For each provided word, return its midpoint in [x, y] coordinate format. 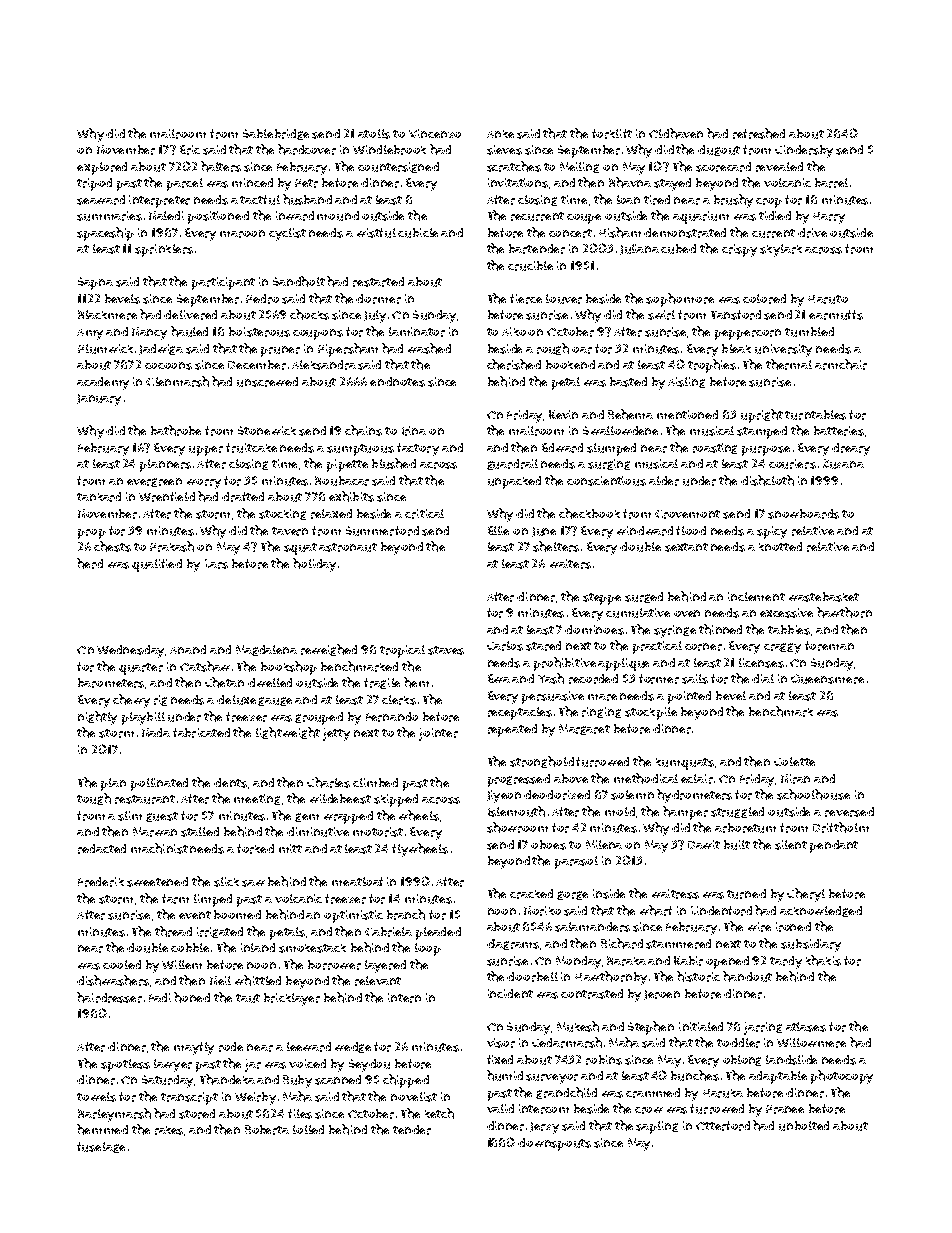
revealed [779, 167]
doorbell [532, 977]
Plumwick [105, 349]
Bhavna [630, 182]
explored [102, 168]
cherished [514, 364]
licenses [761, 663]
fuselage [101, 1147]
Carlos [505, 646]
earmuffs [836, 315]
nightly [97, 718]
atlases [806, 1027]
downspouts [554, 1144]
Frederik [101, 882]
